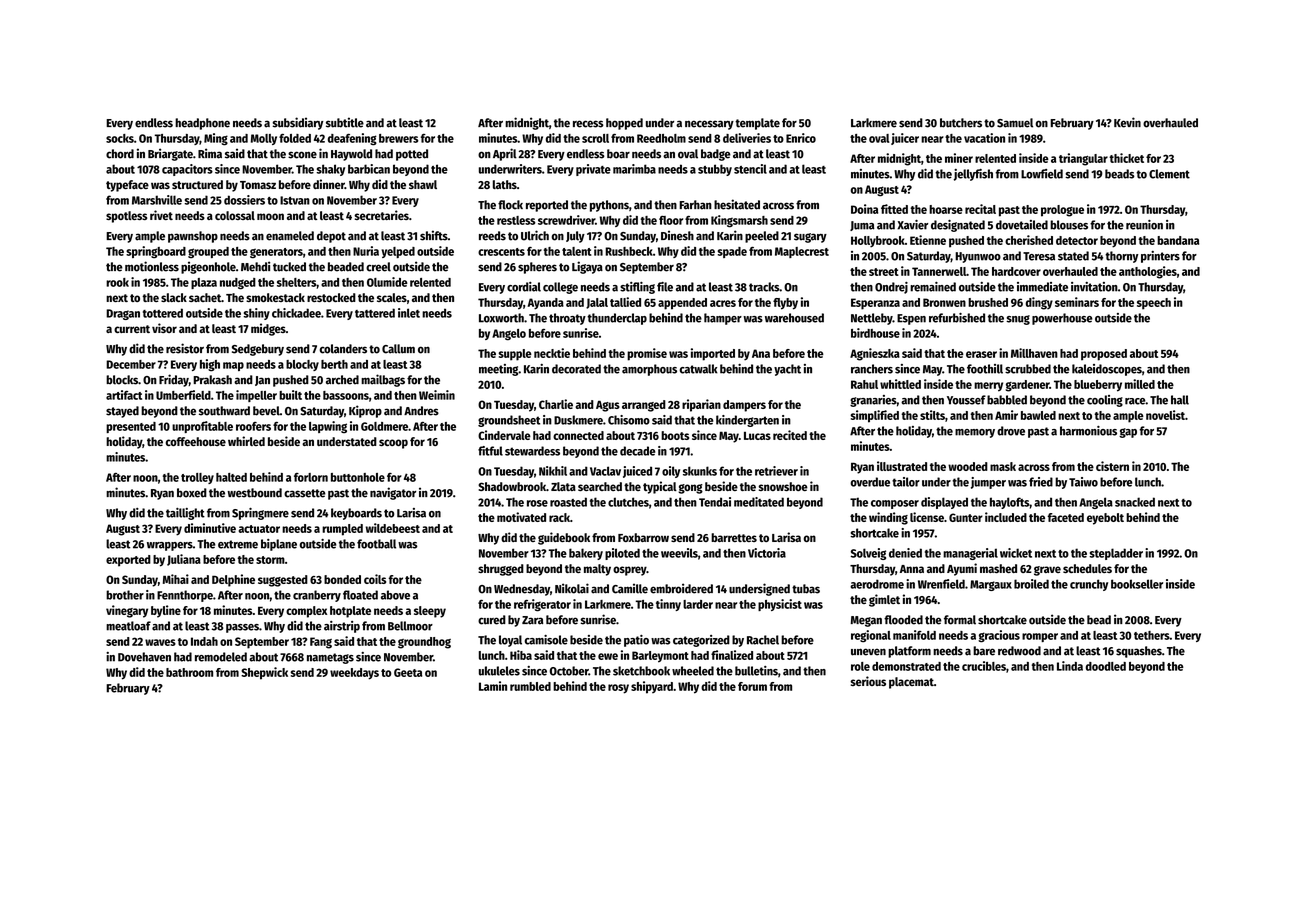  What do you see at coordinates (516, 220) in the screenshot?
I see `restless` at bounding box center [516, 220].
